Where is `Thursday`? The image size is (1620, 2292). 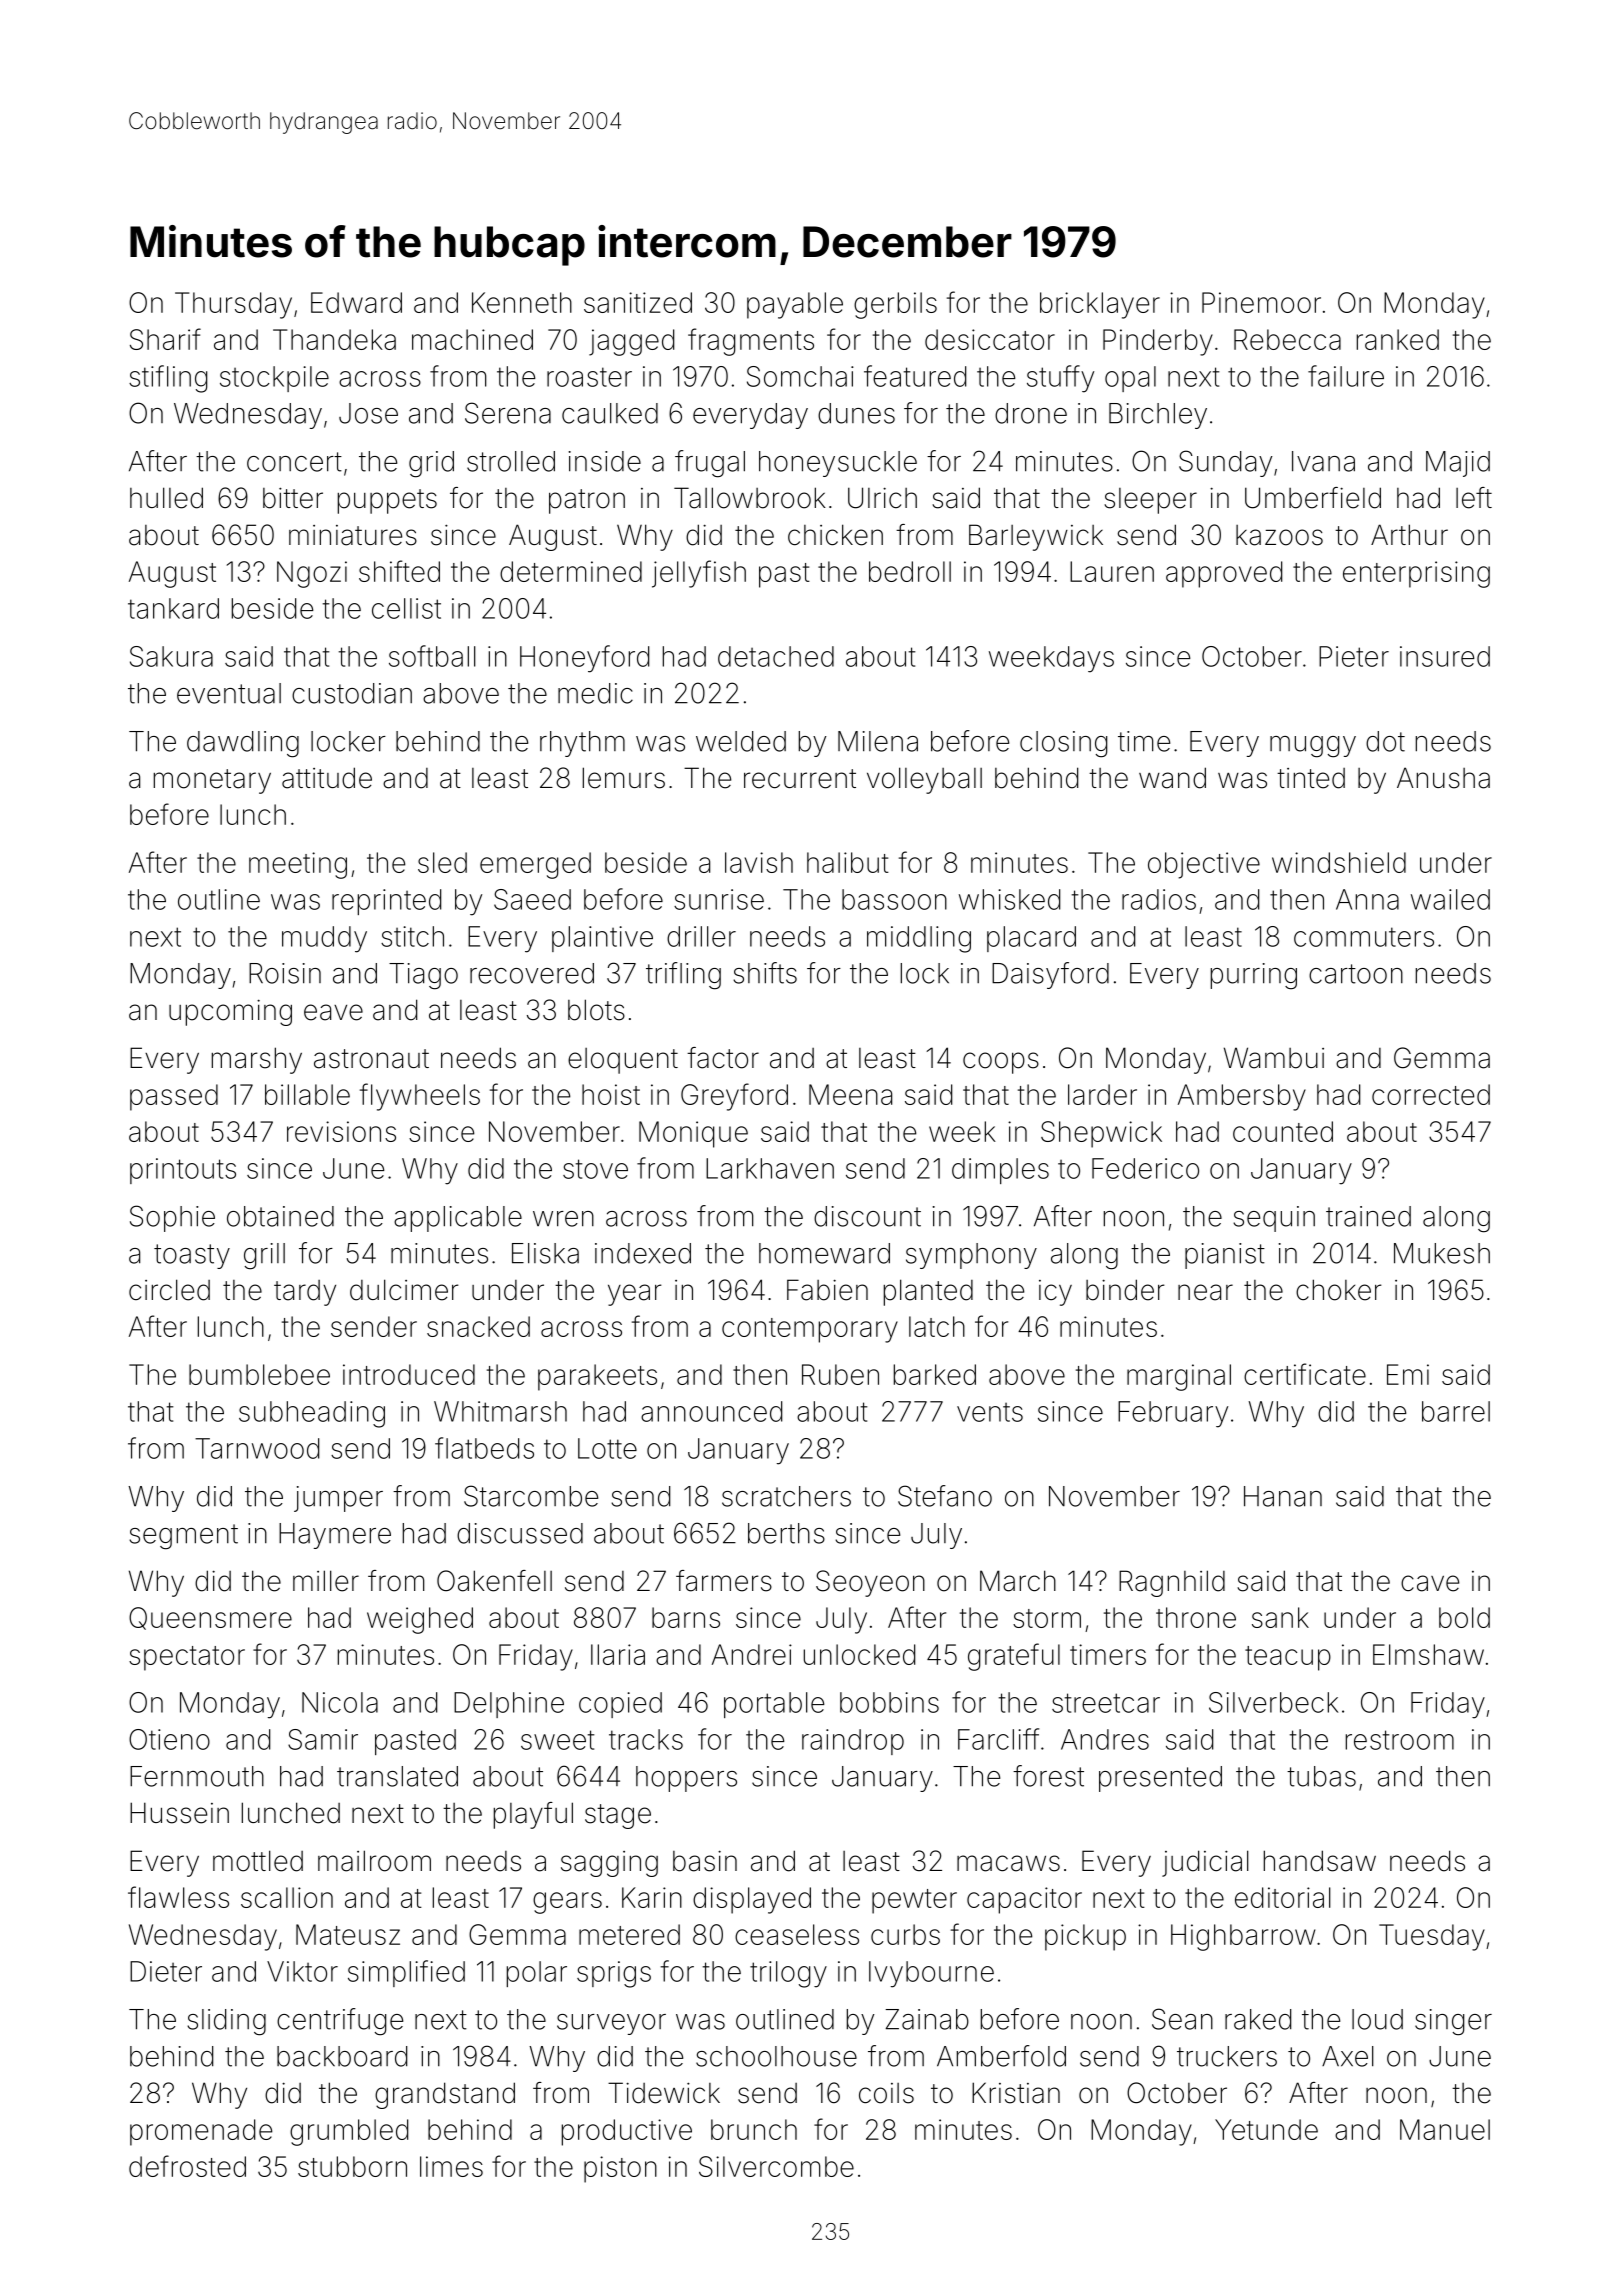
Thursday is located at coordinates (233, 305).
